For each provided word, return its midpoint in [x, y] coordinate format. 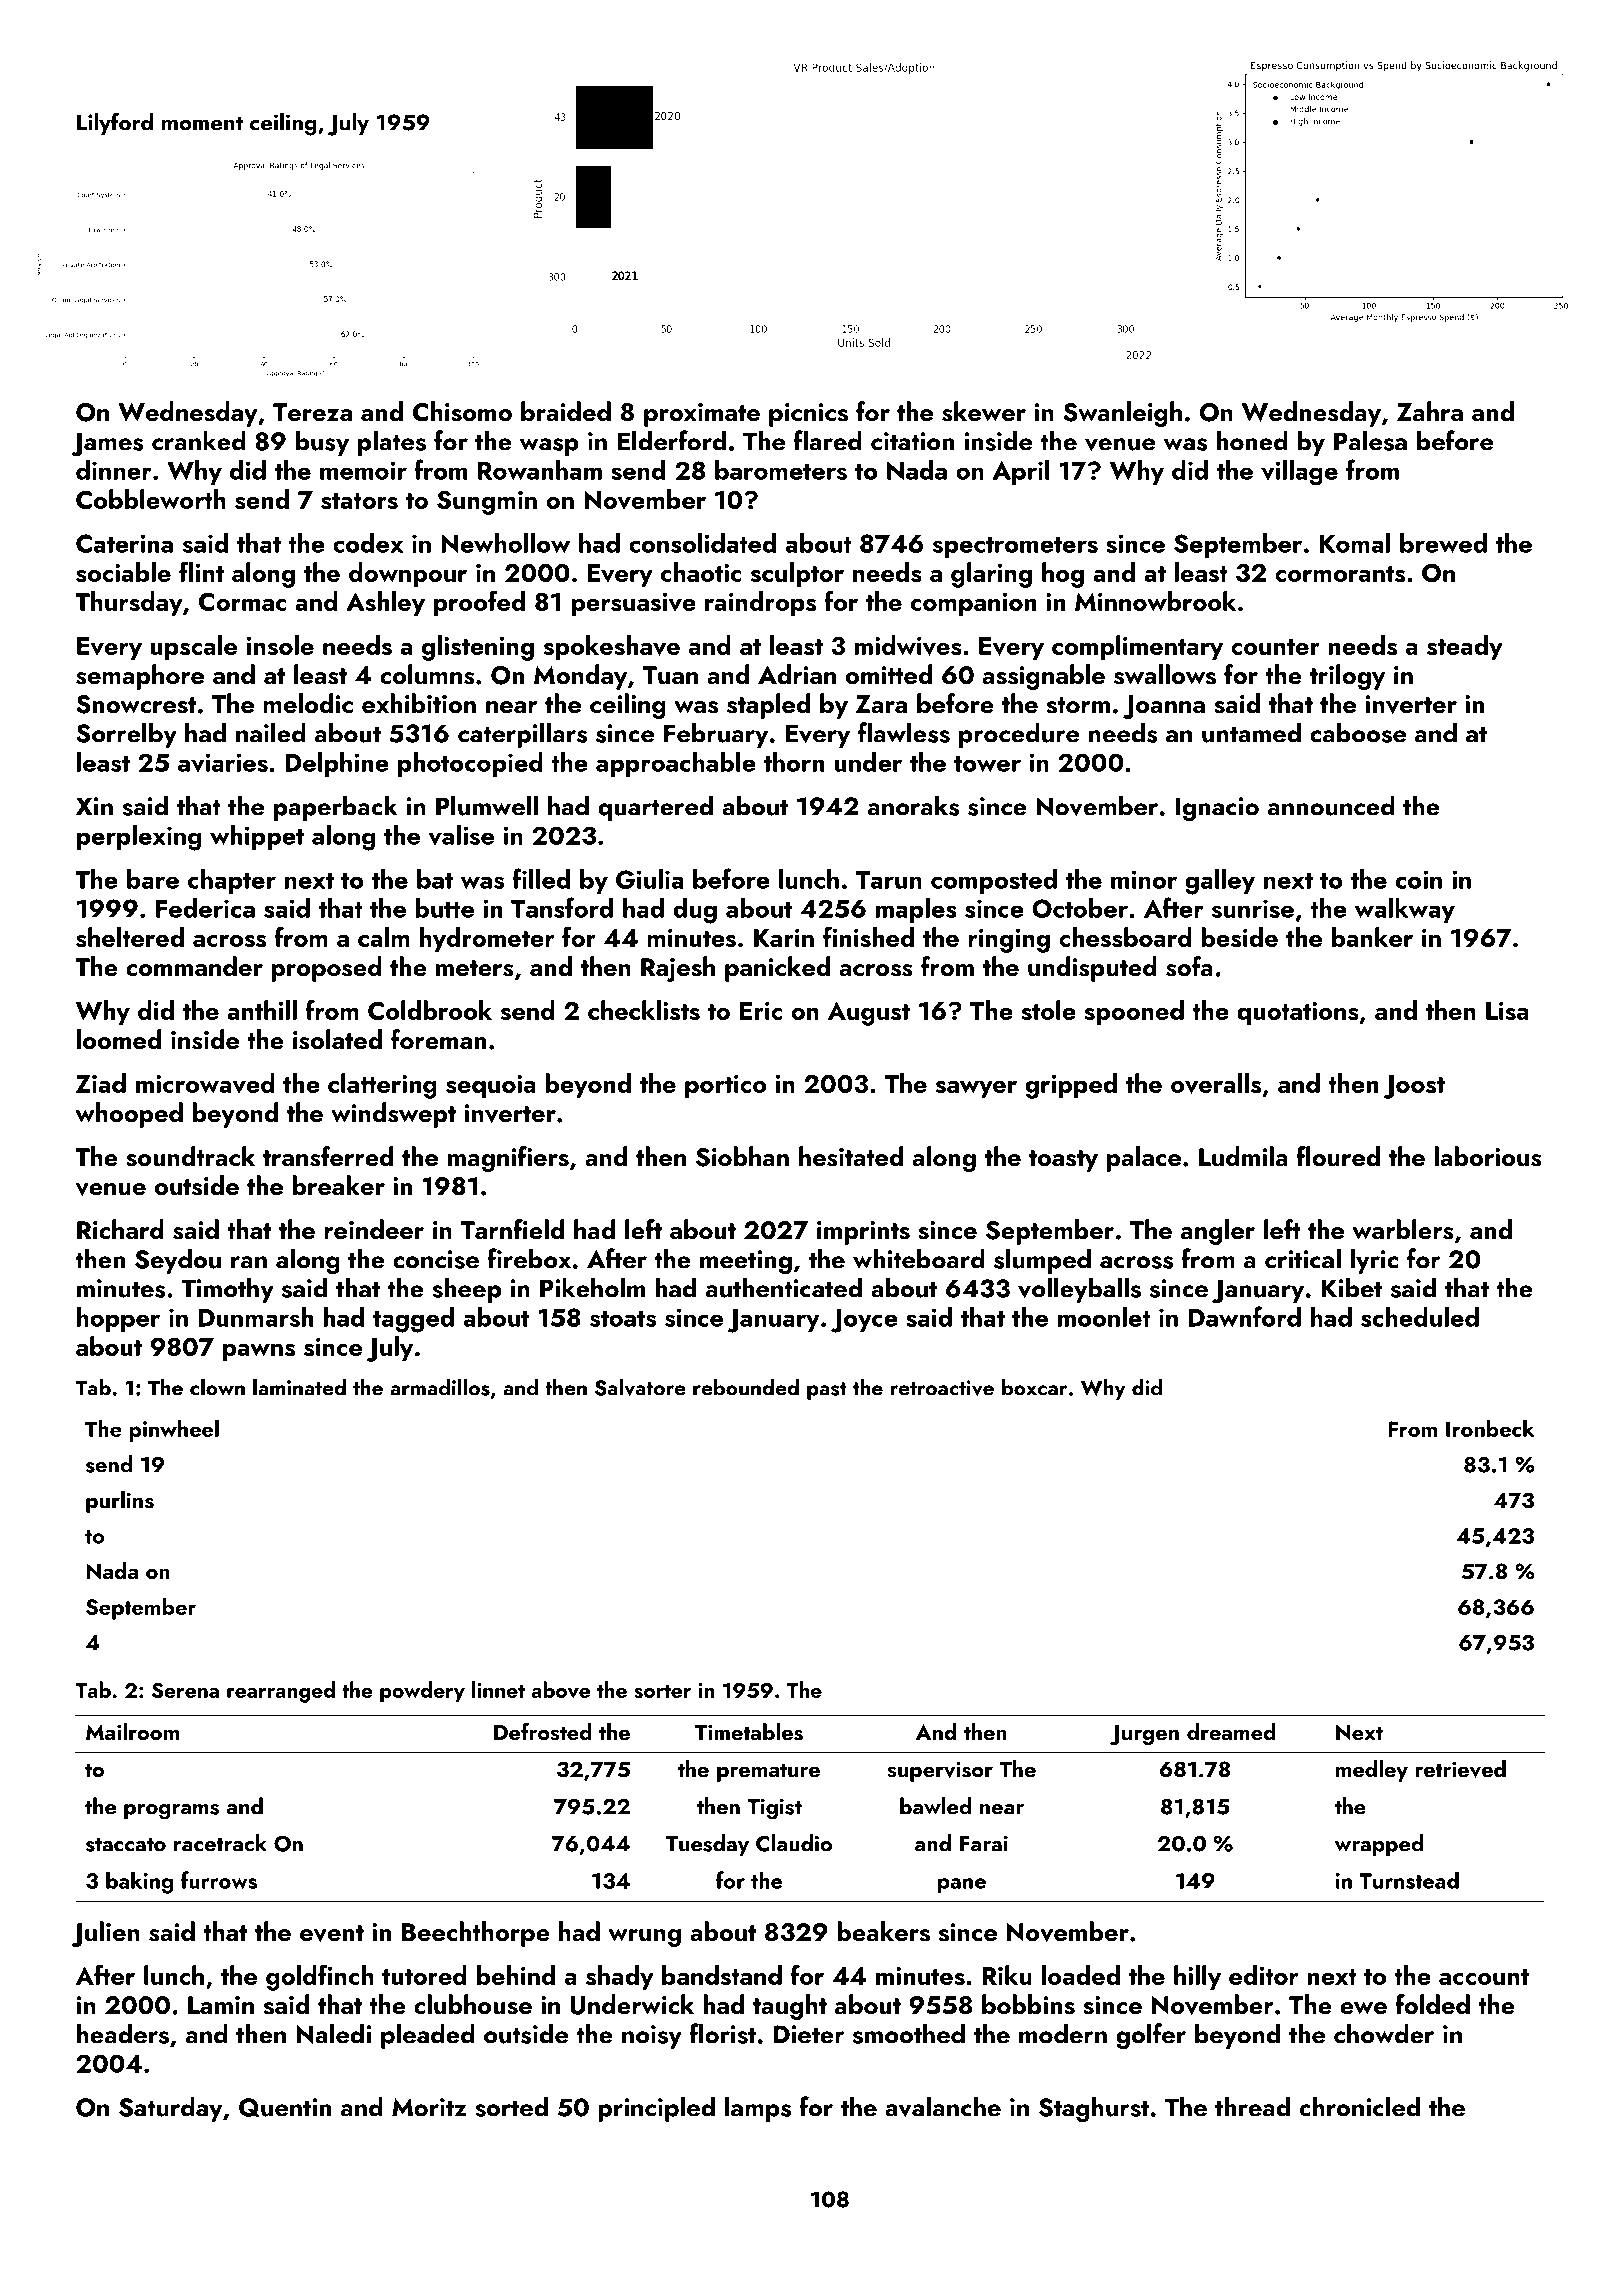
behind [516, 1975]
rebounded [746, 1387]
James [107, 444]
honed [1252, 440]
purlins [120, 1502]
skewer [984, 411]
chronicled [1360, 2106]
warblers [1403, 1229]
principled [656, 2109]
